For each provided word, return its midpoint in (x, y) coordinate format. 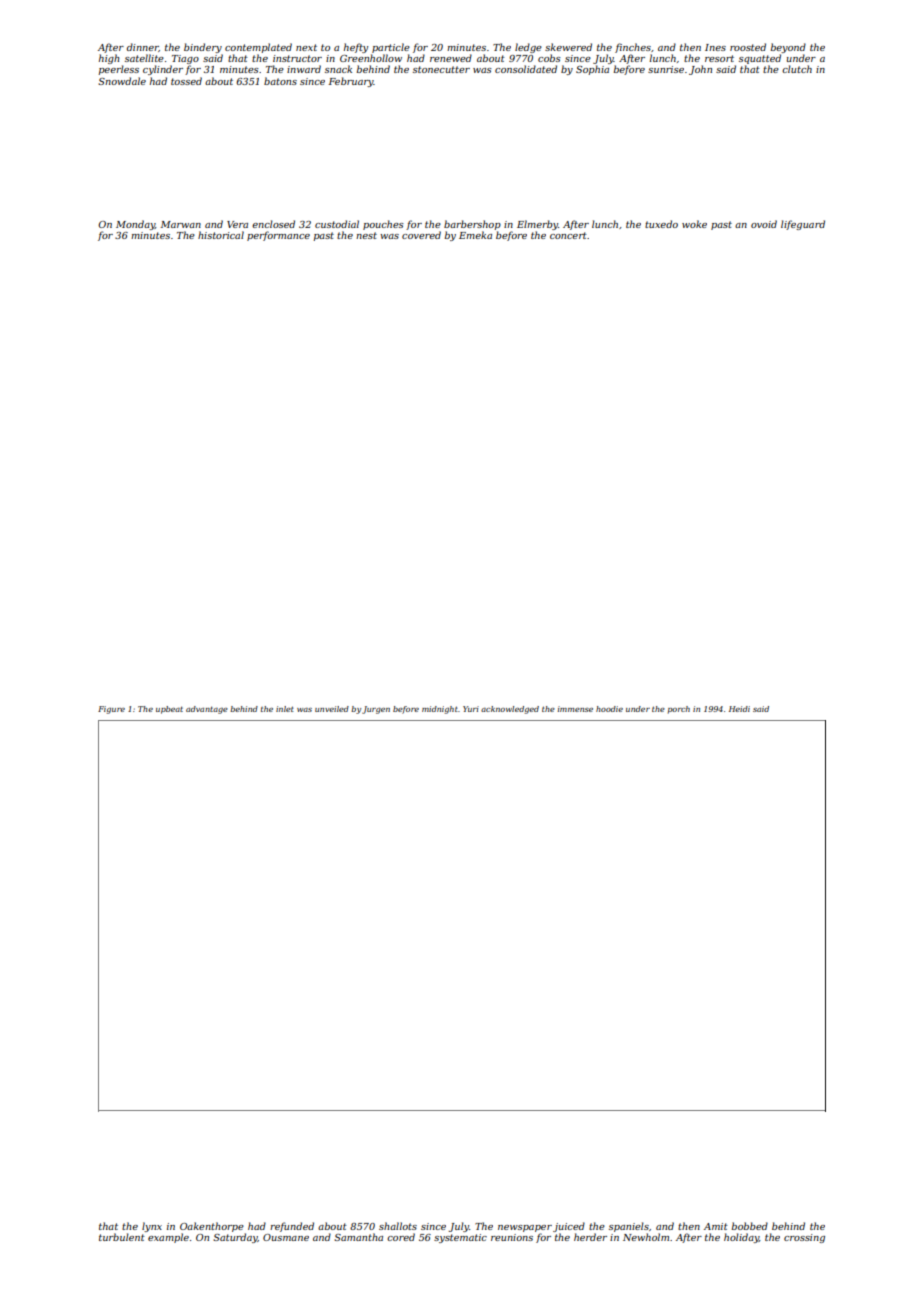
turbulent (122, 1237)
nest (366, 235)
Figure (111, 710)
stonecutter (441, 69)
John (700, 70)
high (109, 59)
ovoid (764, 224)
